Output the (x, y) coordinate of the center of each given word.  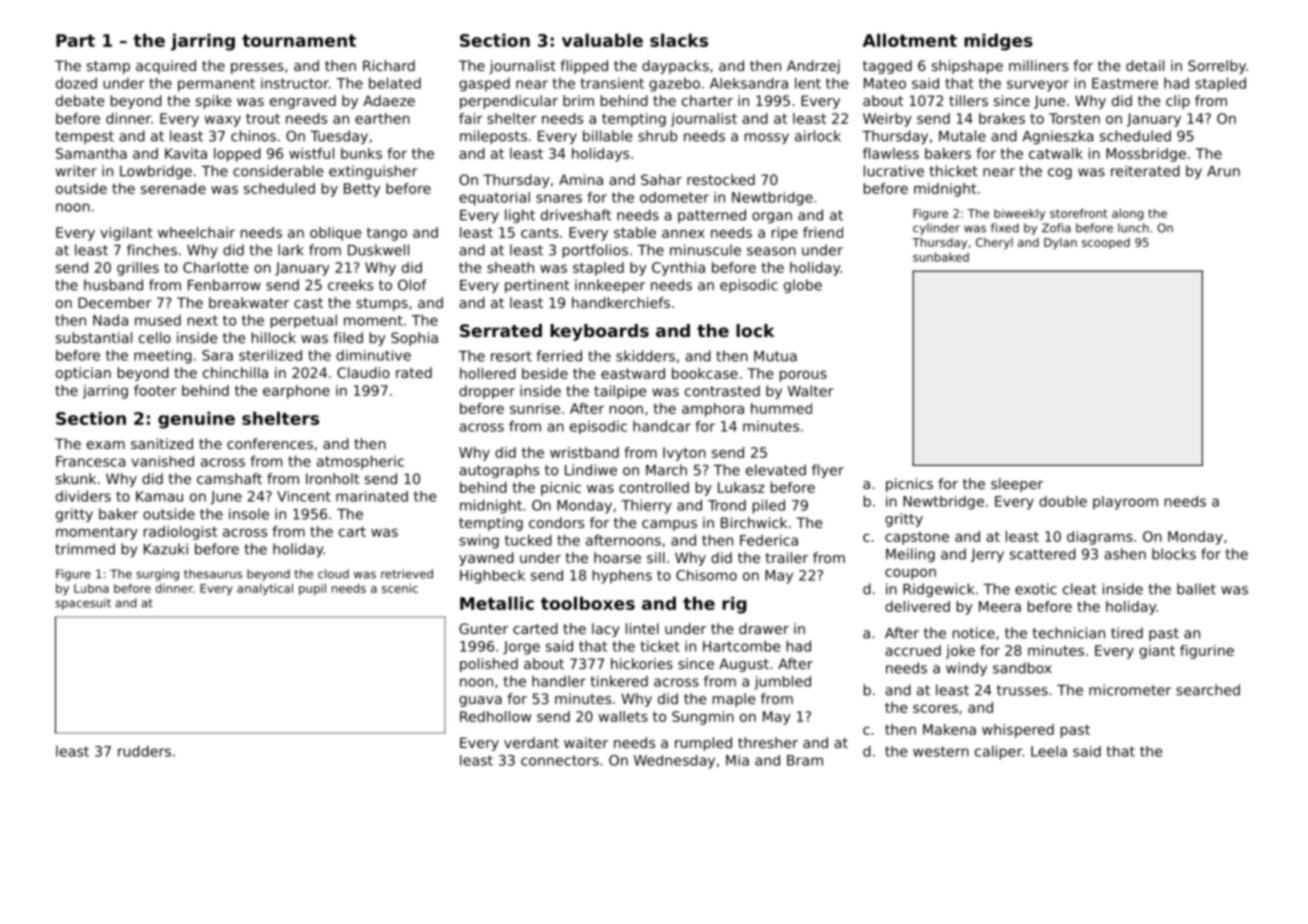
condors (556, 522)
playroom (1125, 503)
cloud (333, 574)
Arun (1223, 171)
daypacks (675, 67)
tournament (299, 40)
